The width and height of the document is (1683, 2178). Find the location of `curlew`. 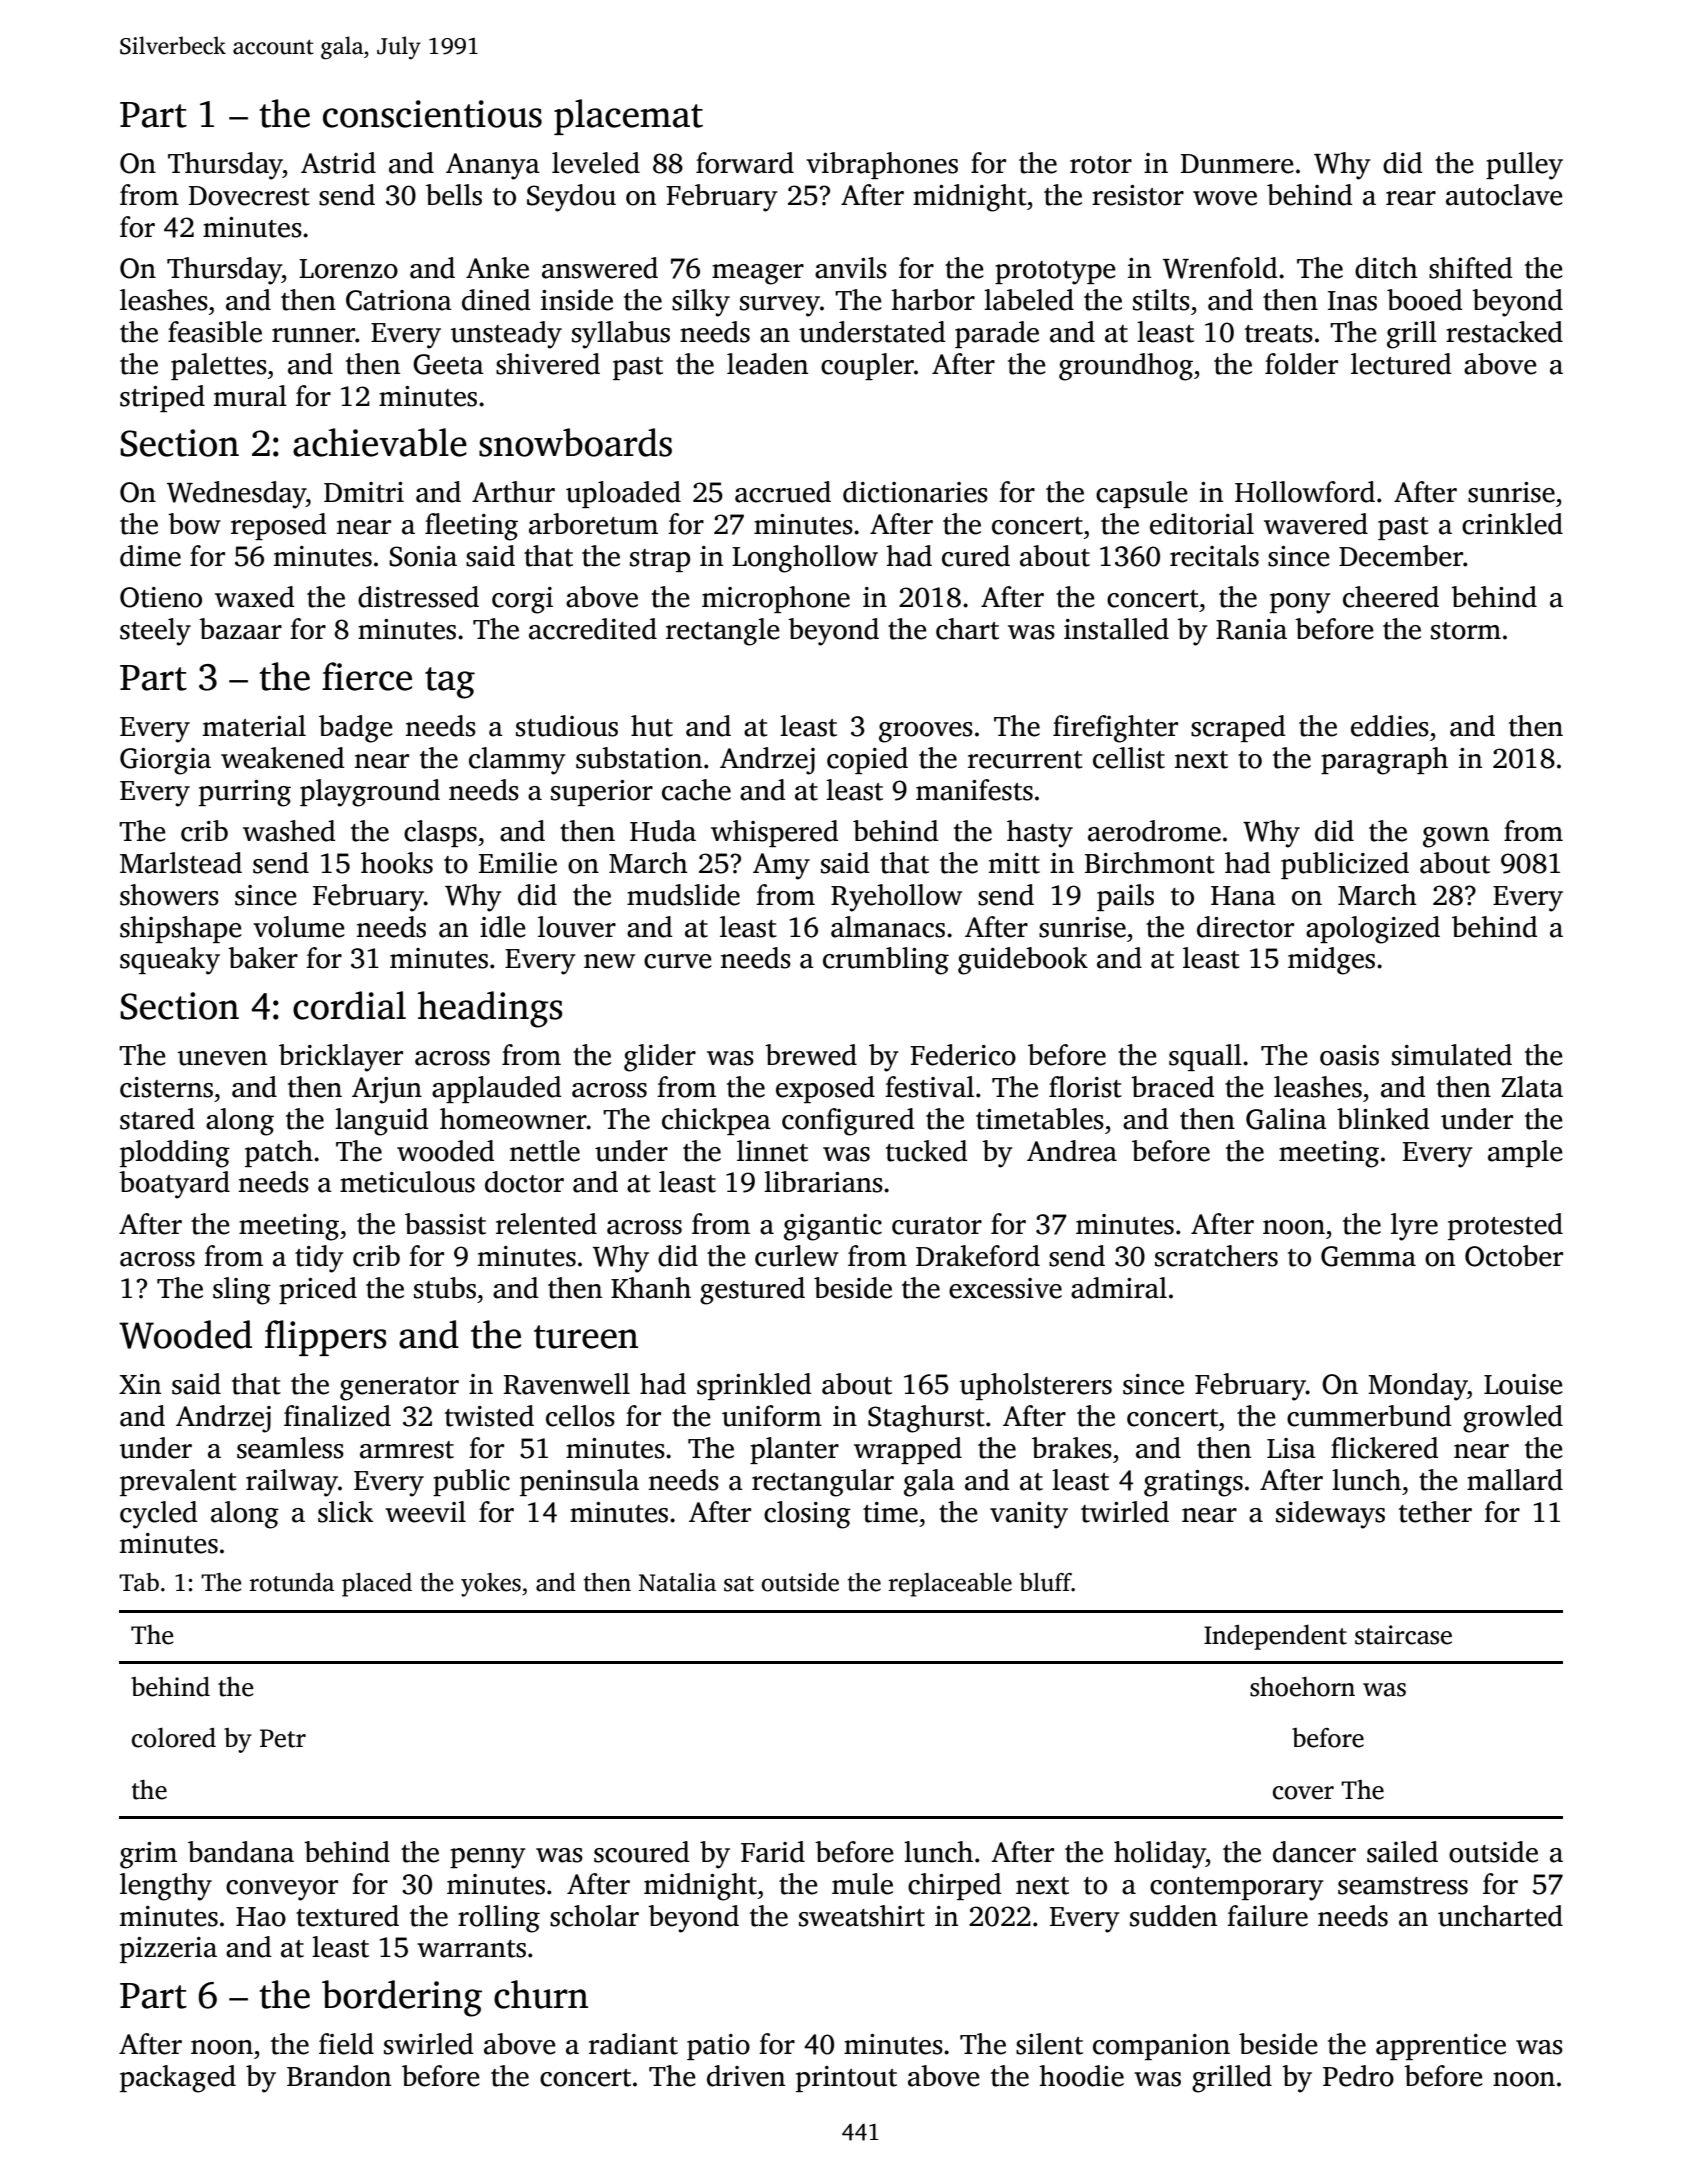

curlew is located at coordinates (797, 1256).
